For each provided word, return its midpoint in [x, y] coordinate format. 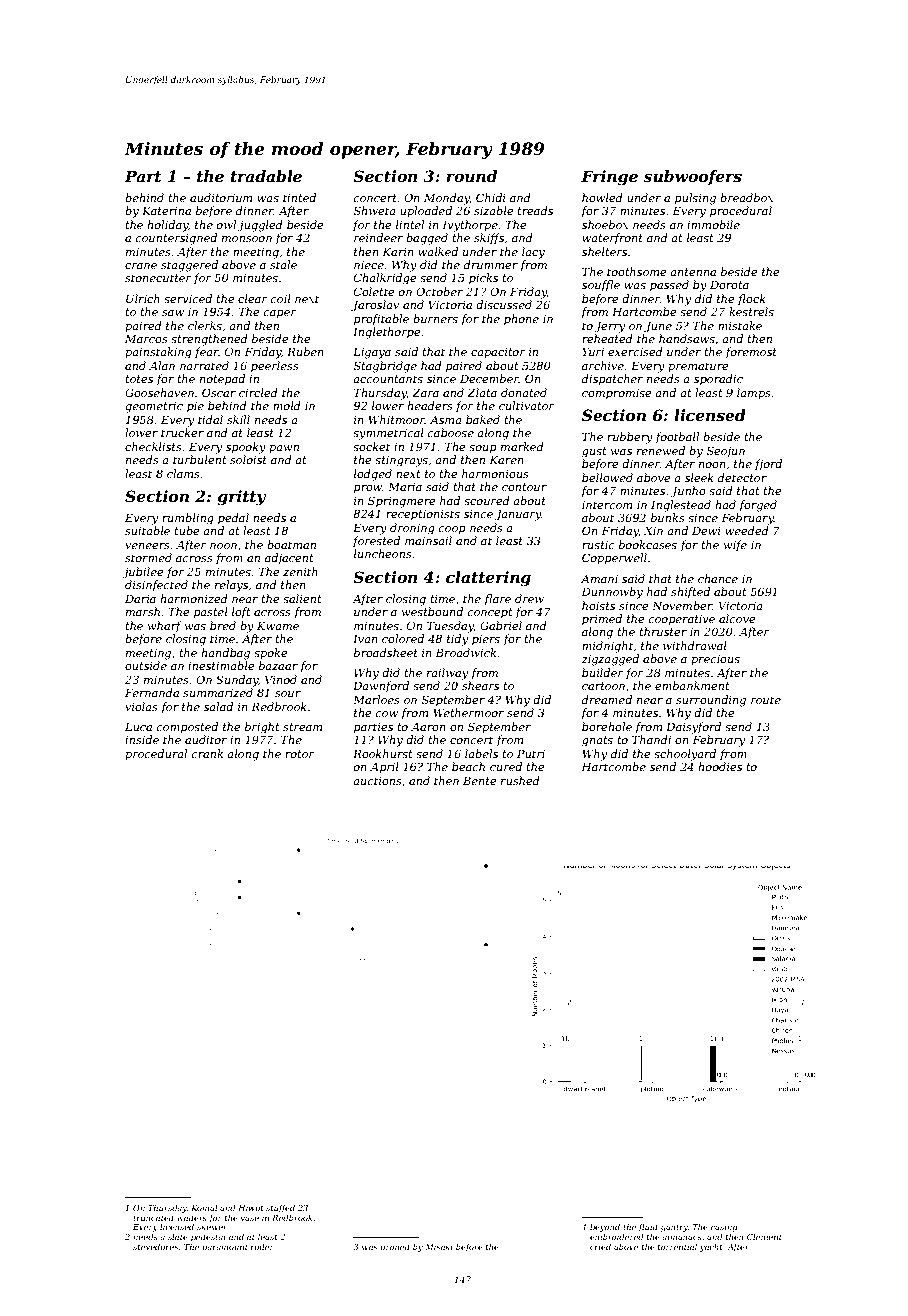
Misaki [439, 1247]
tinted [299, 197]
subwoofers [692, 177]
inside [142, 739]
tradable [266, 176]
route [766, 700]
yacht [711, 1247]
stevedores [155, 1246]
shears [480, 685]
